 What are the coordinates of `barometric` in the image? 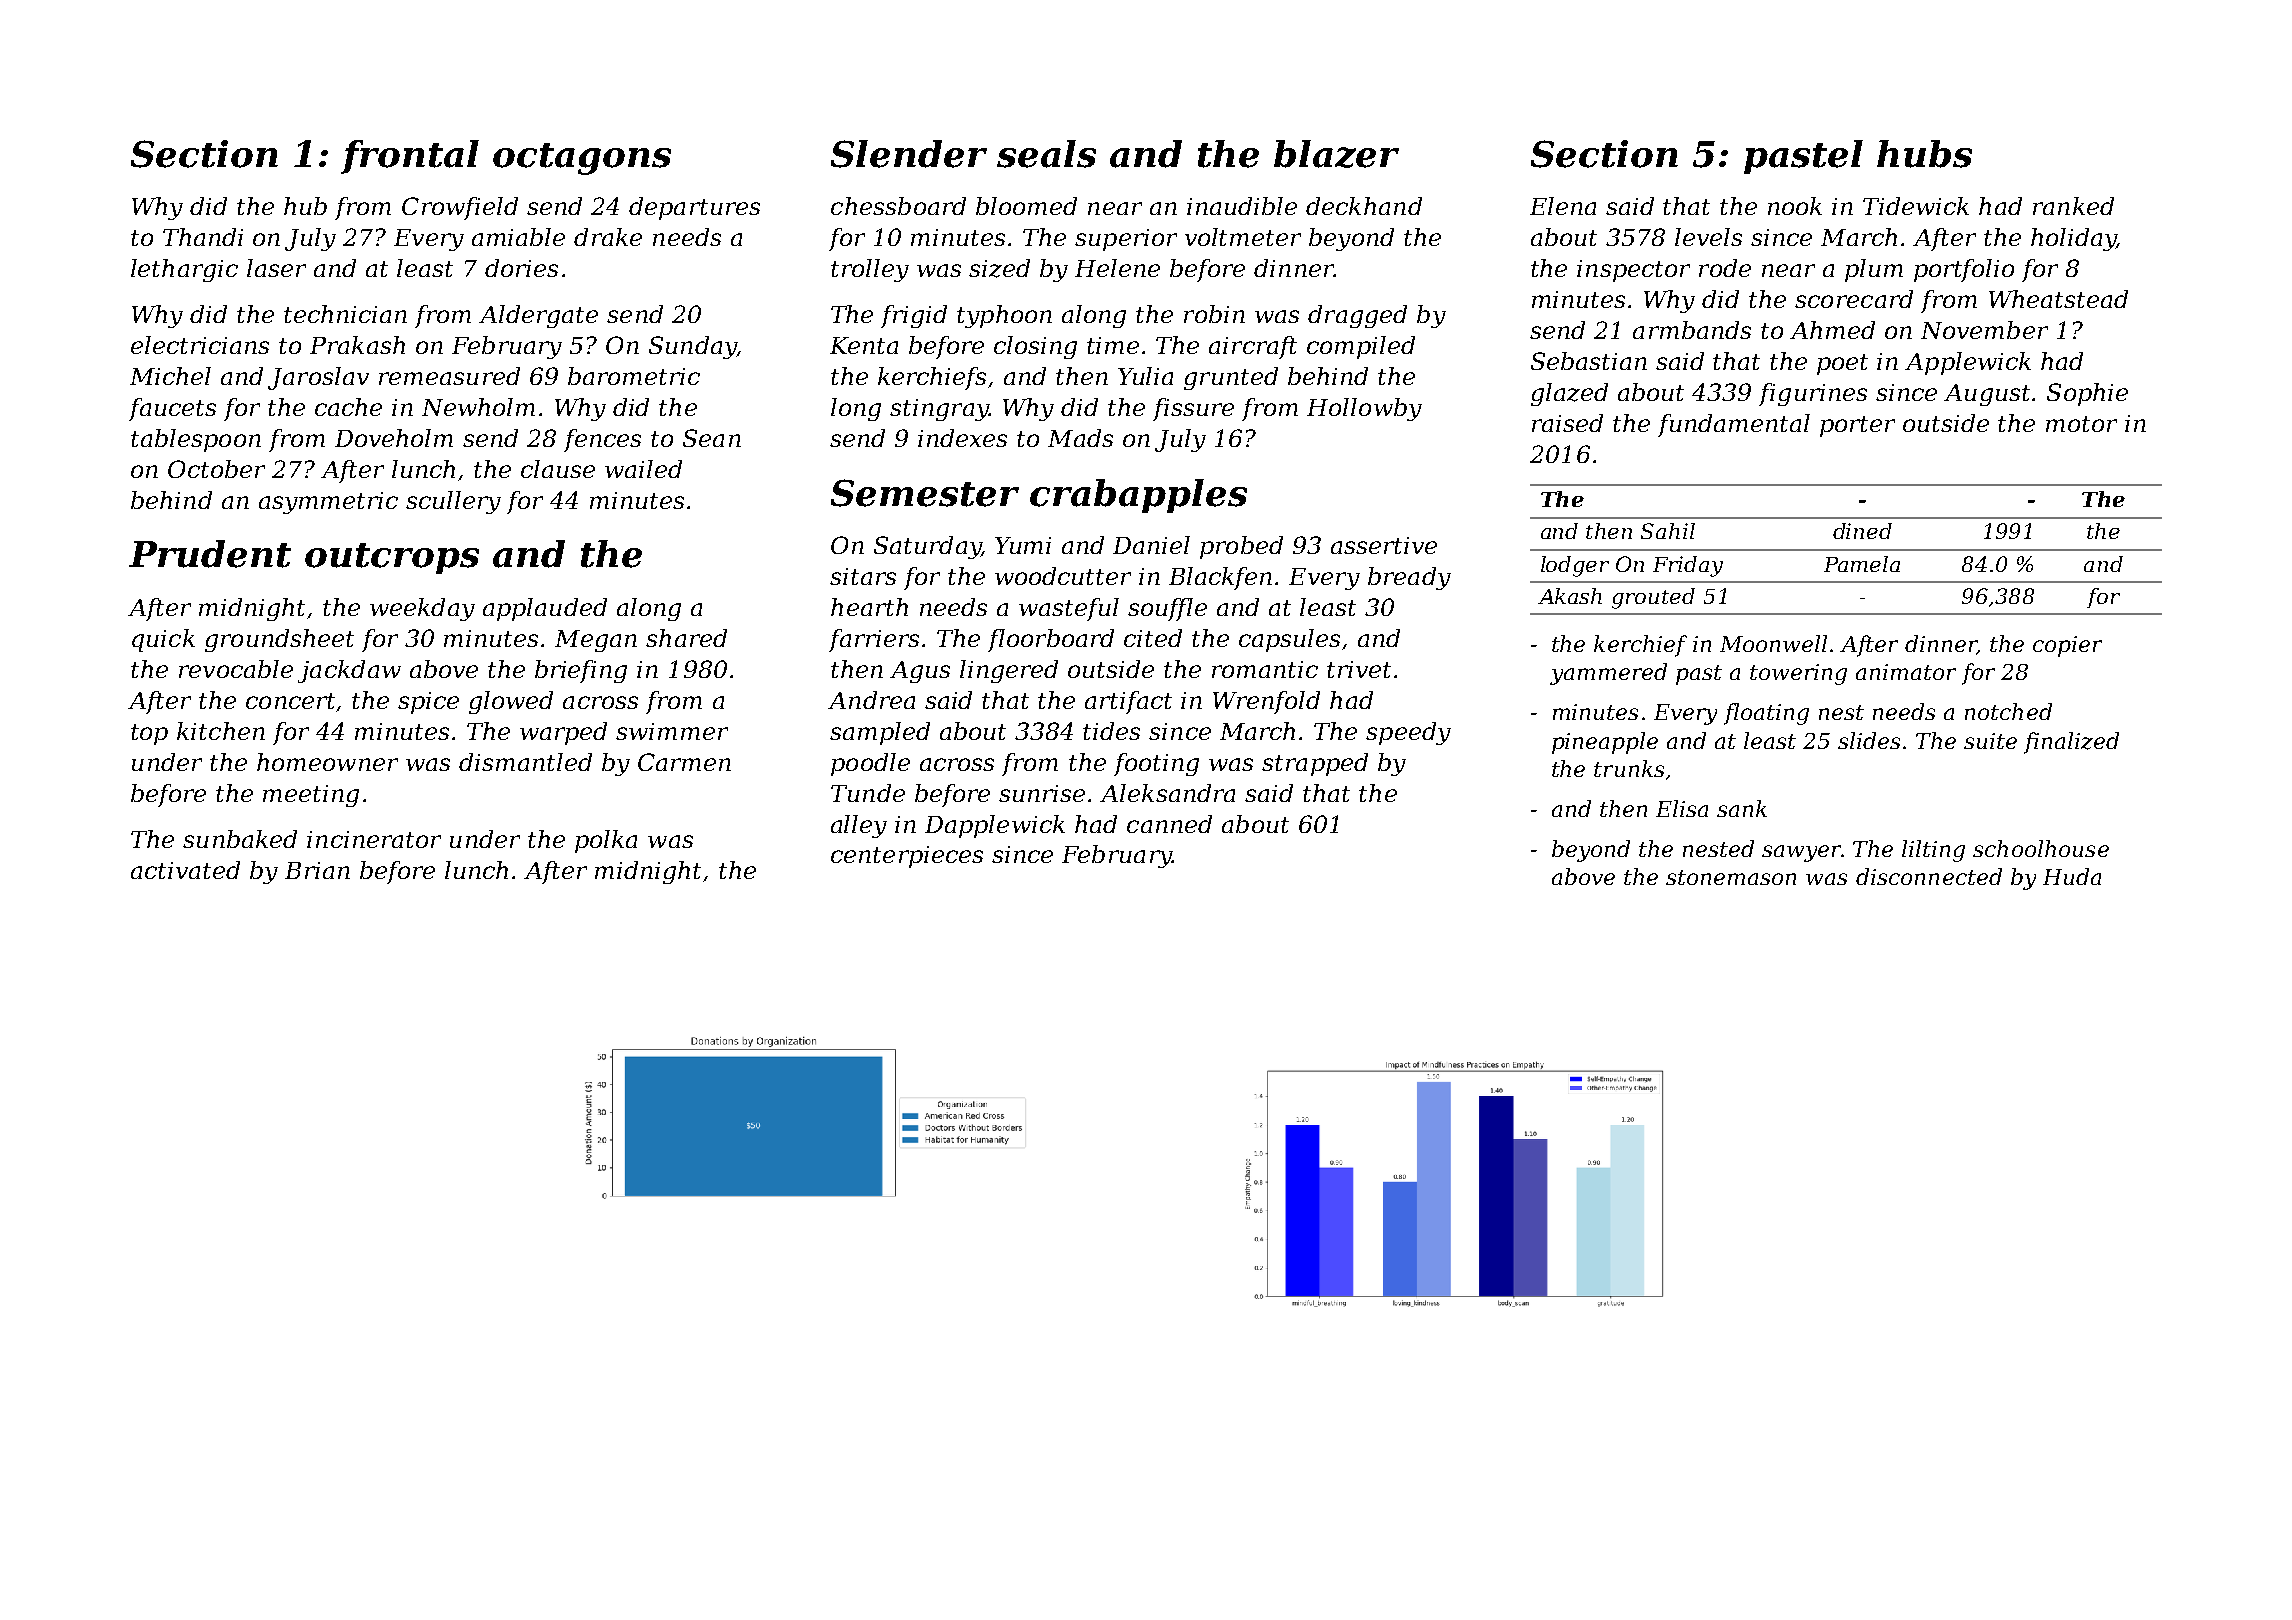 It's located at (634, 376).
